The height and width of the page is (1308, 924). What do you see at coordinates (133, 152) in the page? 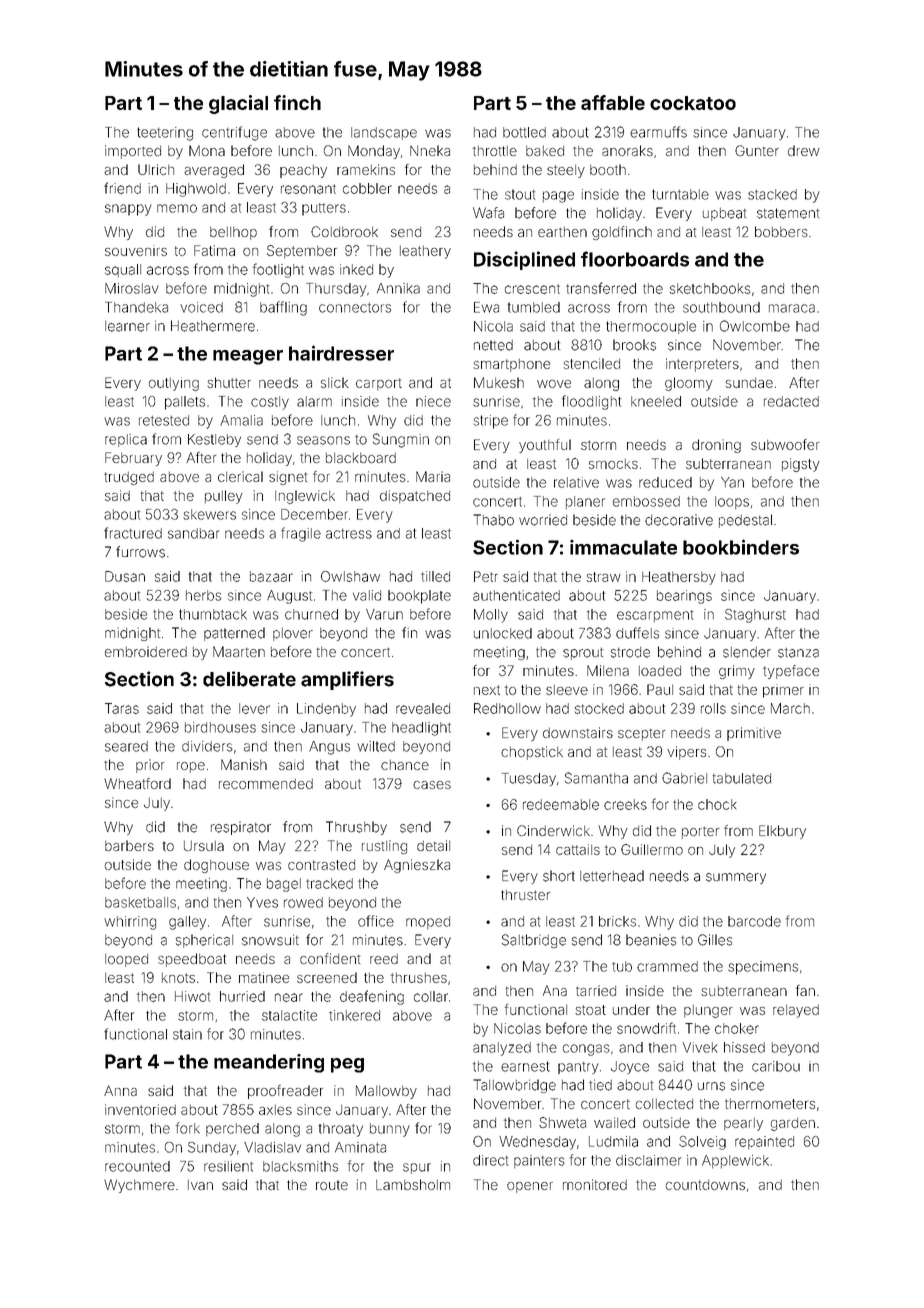
I see `imported` at bounding box center [133, 152].
